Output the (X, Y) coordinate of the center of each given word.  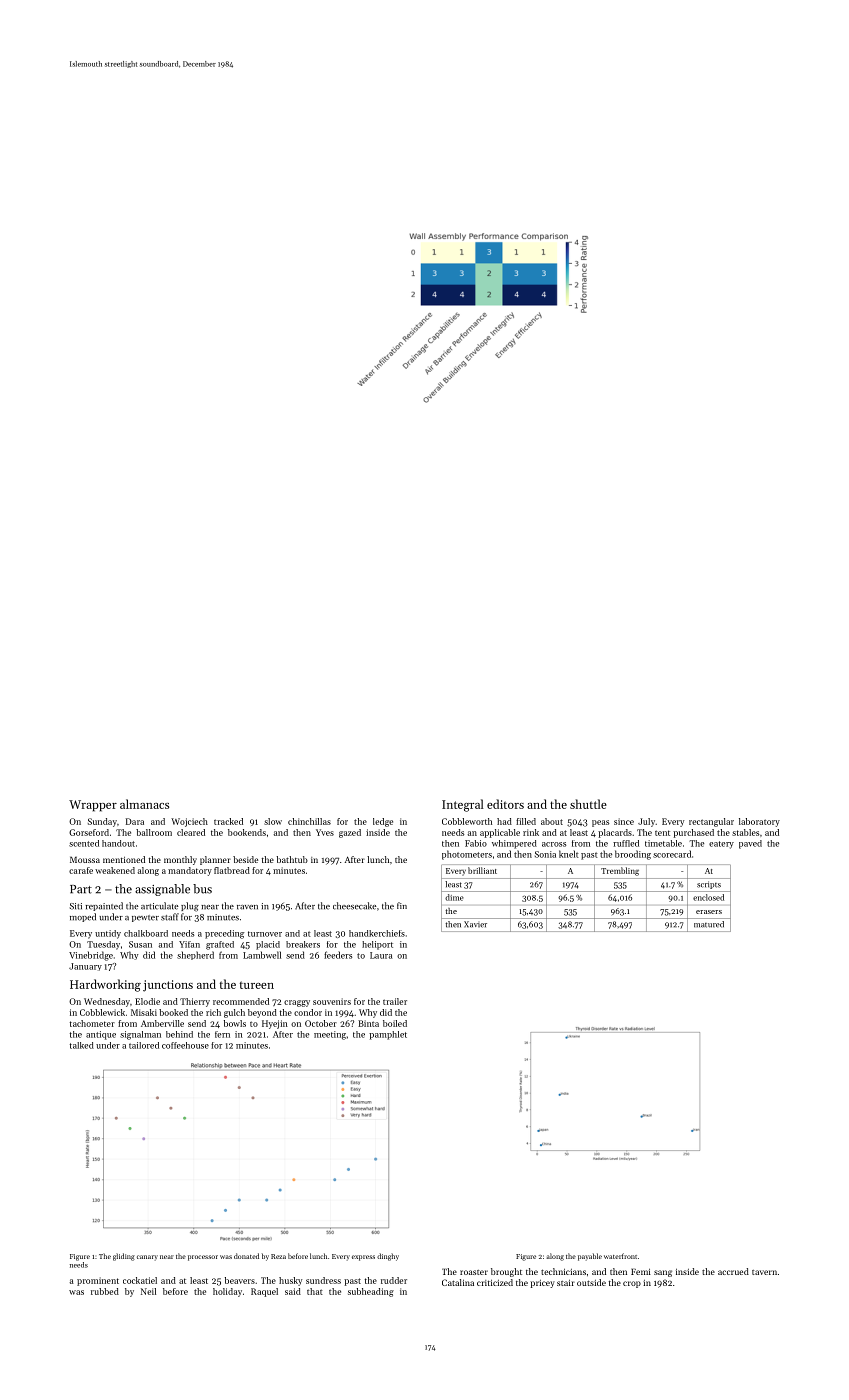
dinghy (388, 1257)
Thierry (195, 1002)
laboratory (759, 822)
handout (118, 843)
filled (526, 821)
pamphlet (388, 1035)
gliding (124, 1257)
